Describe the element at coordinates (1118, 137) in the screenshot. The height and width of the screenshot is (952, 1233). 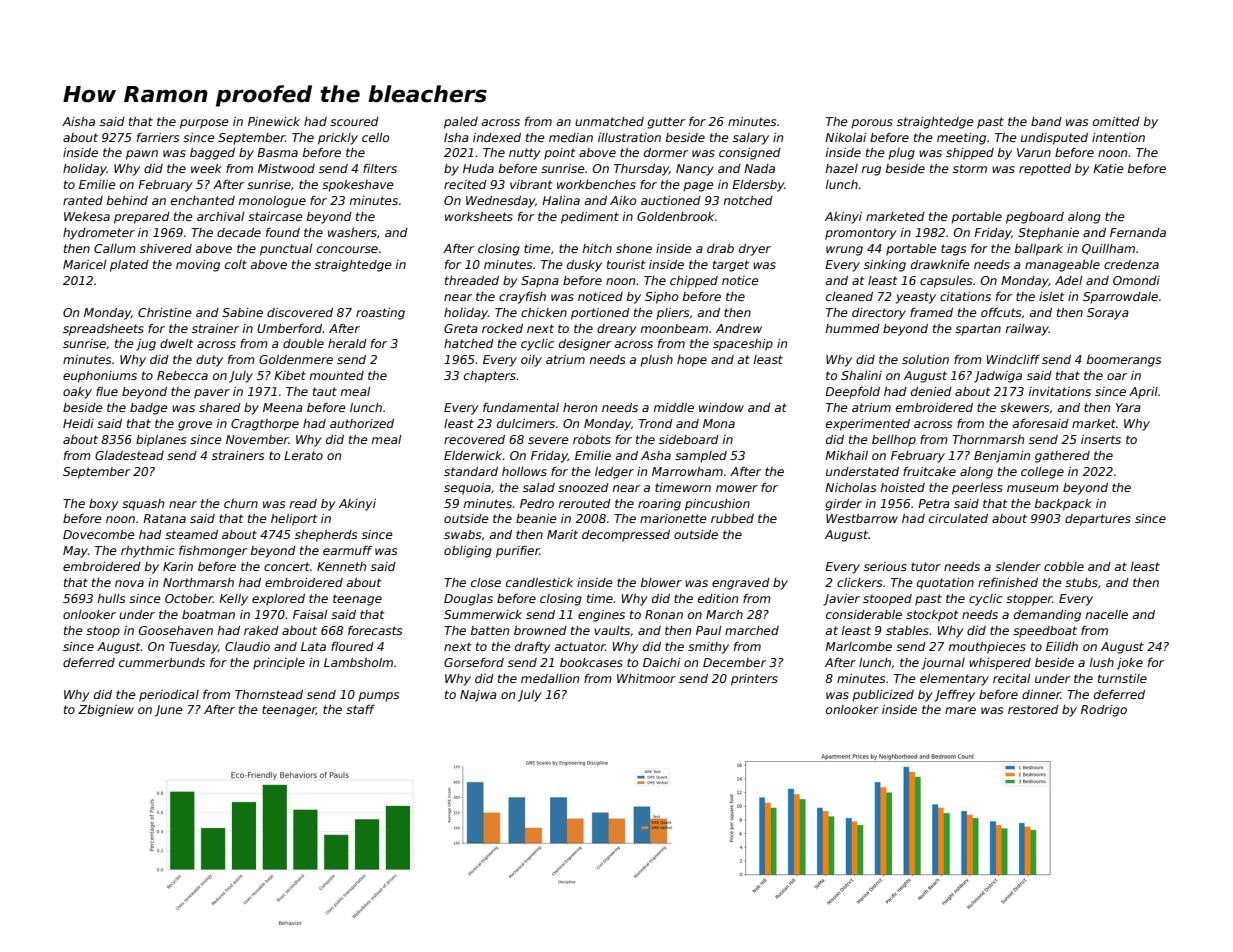
I see `intention` at that location.
